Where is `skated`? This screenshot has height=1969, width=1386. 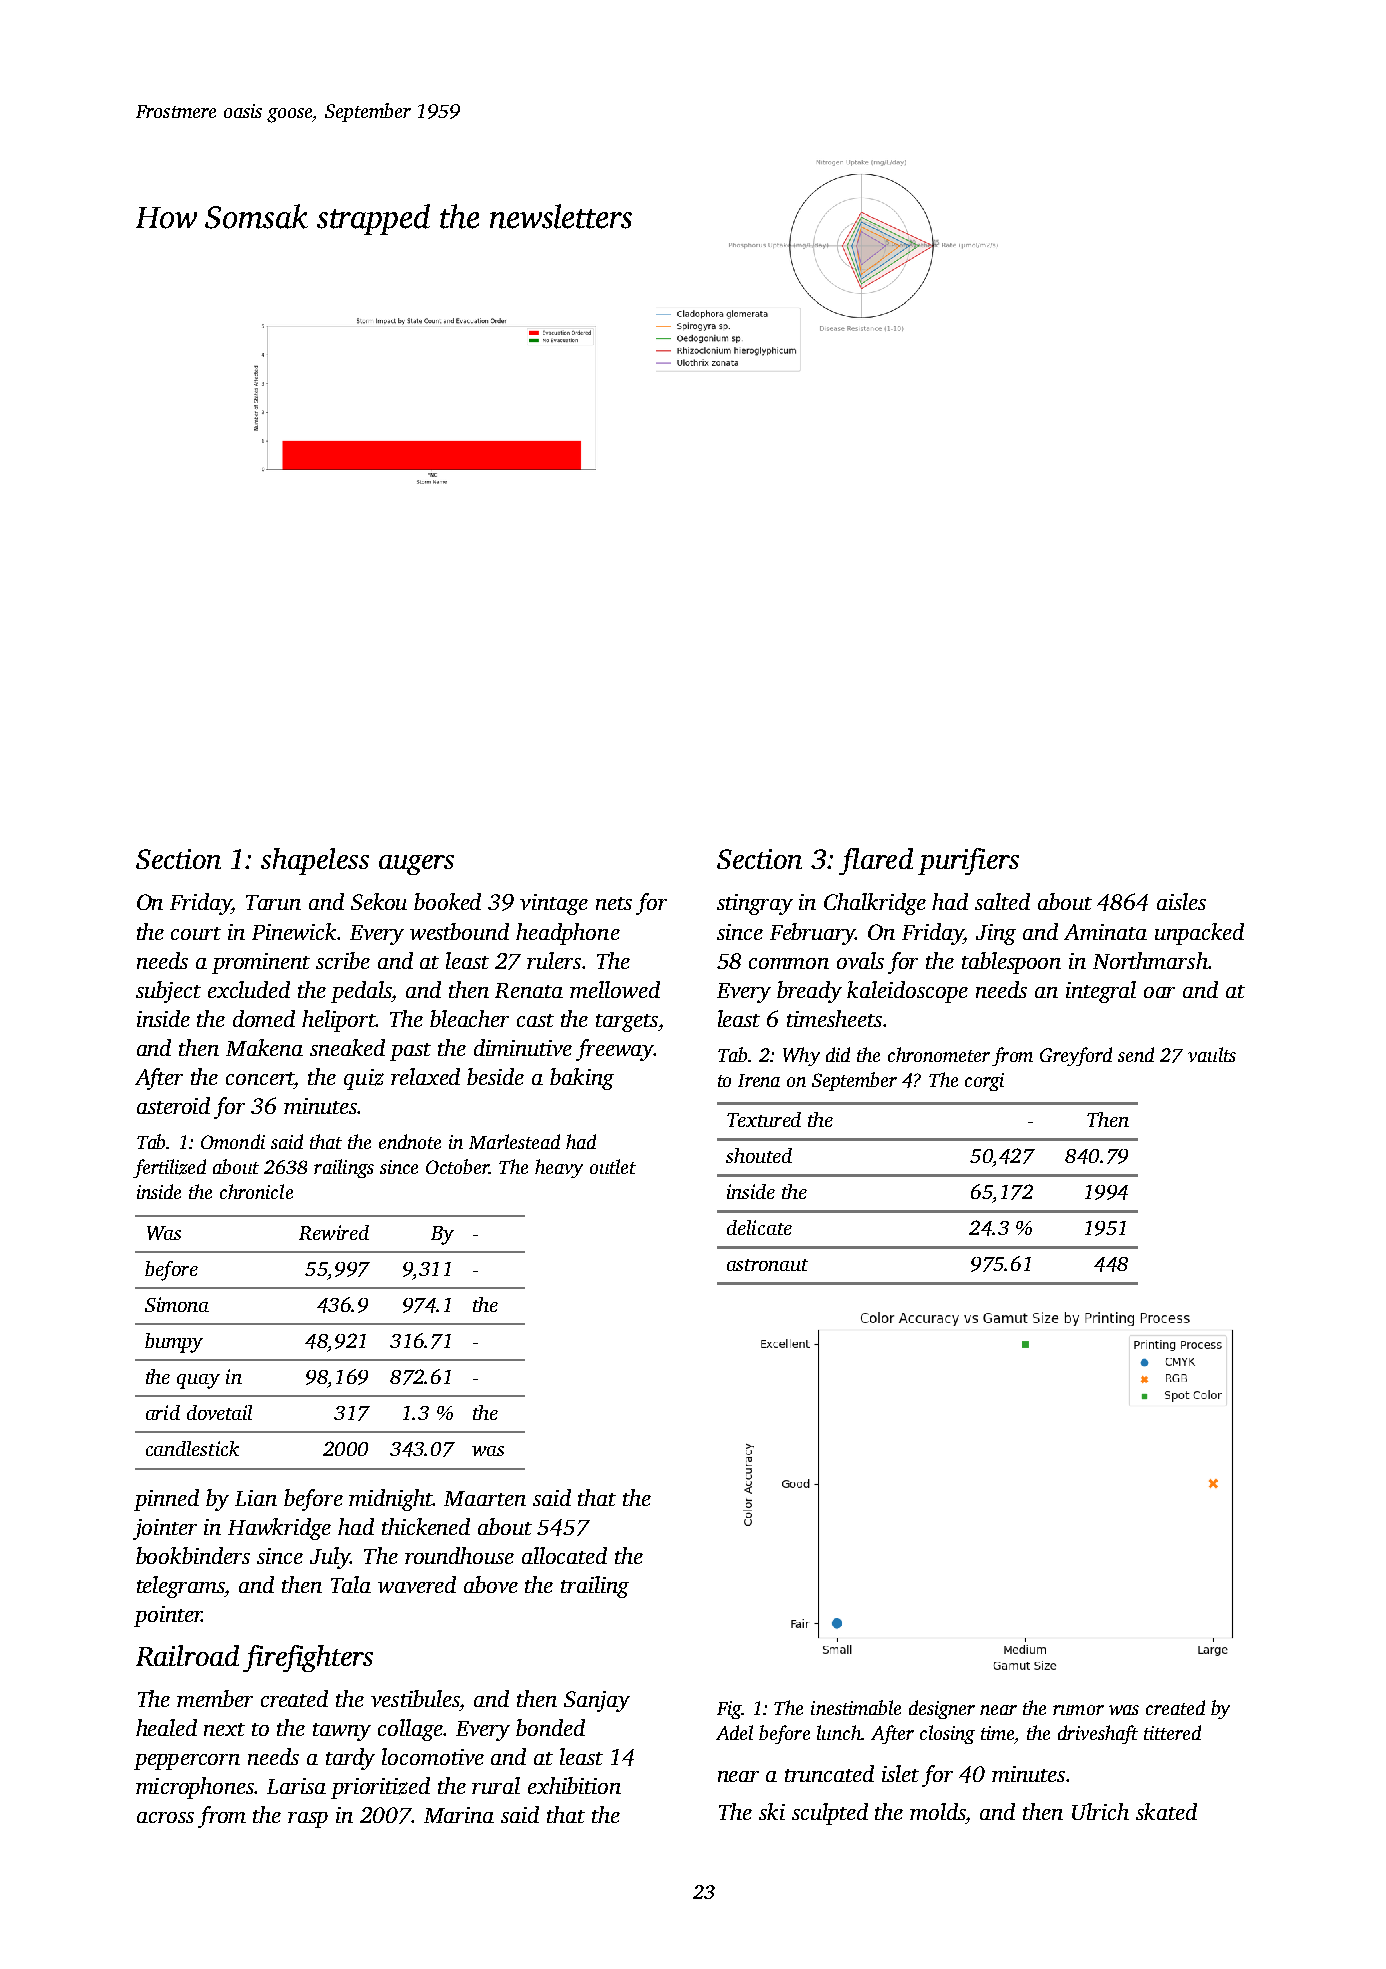
skated is located at coordinates (1166, 1811).
